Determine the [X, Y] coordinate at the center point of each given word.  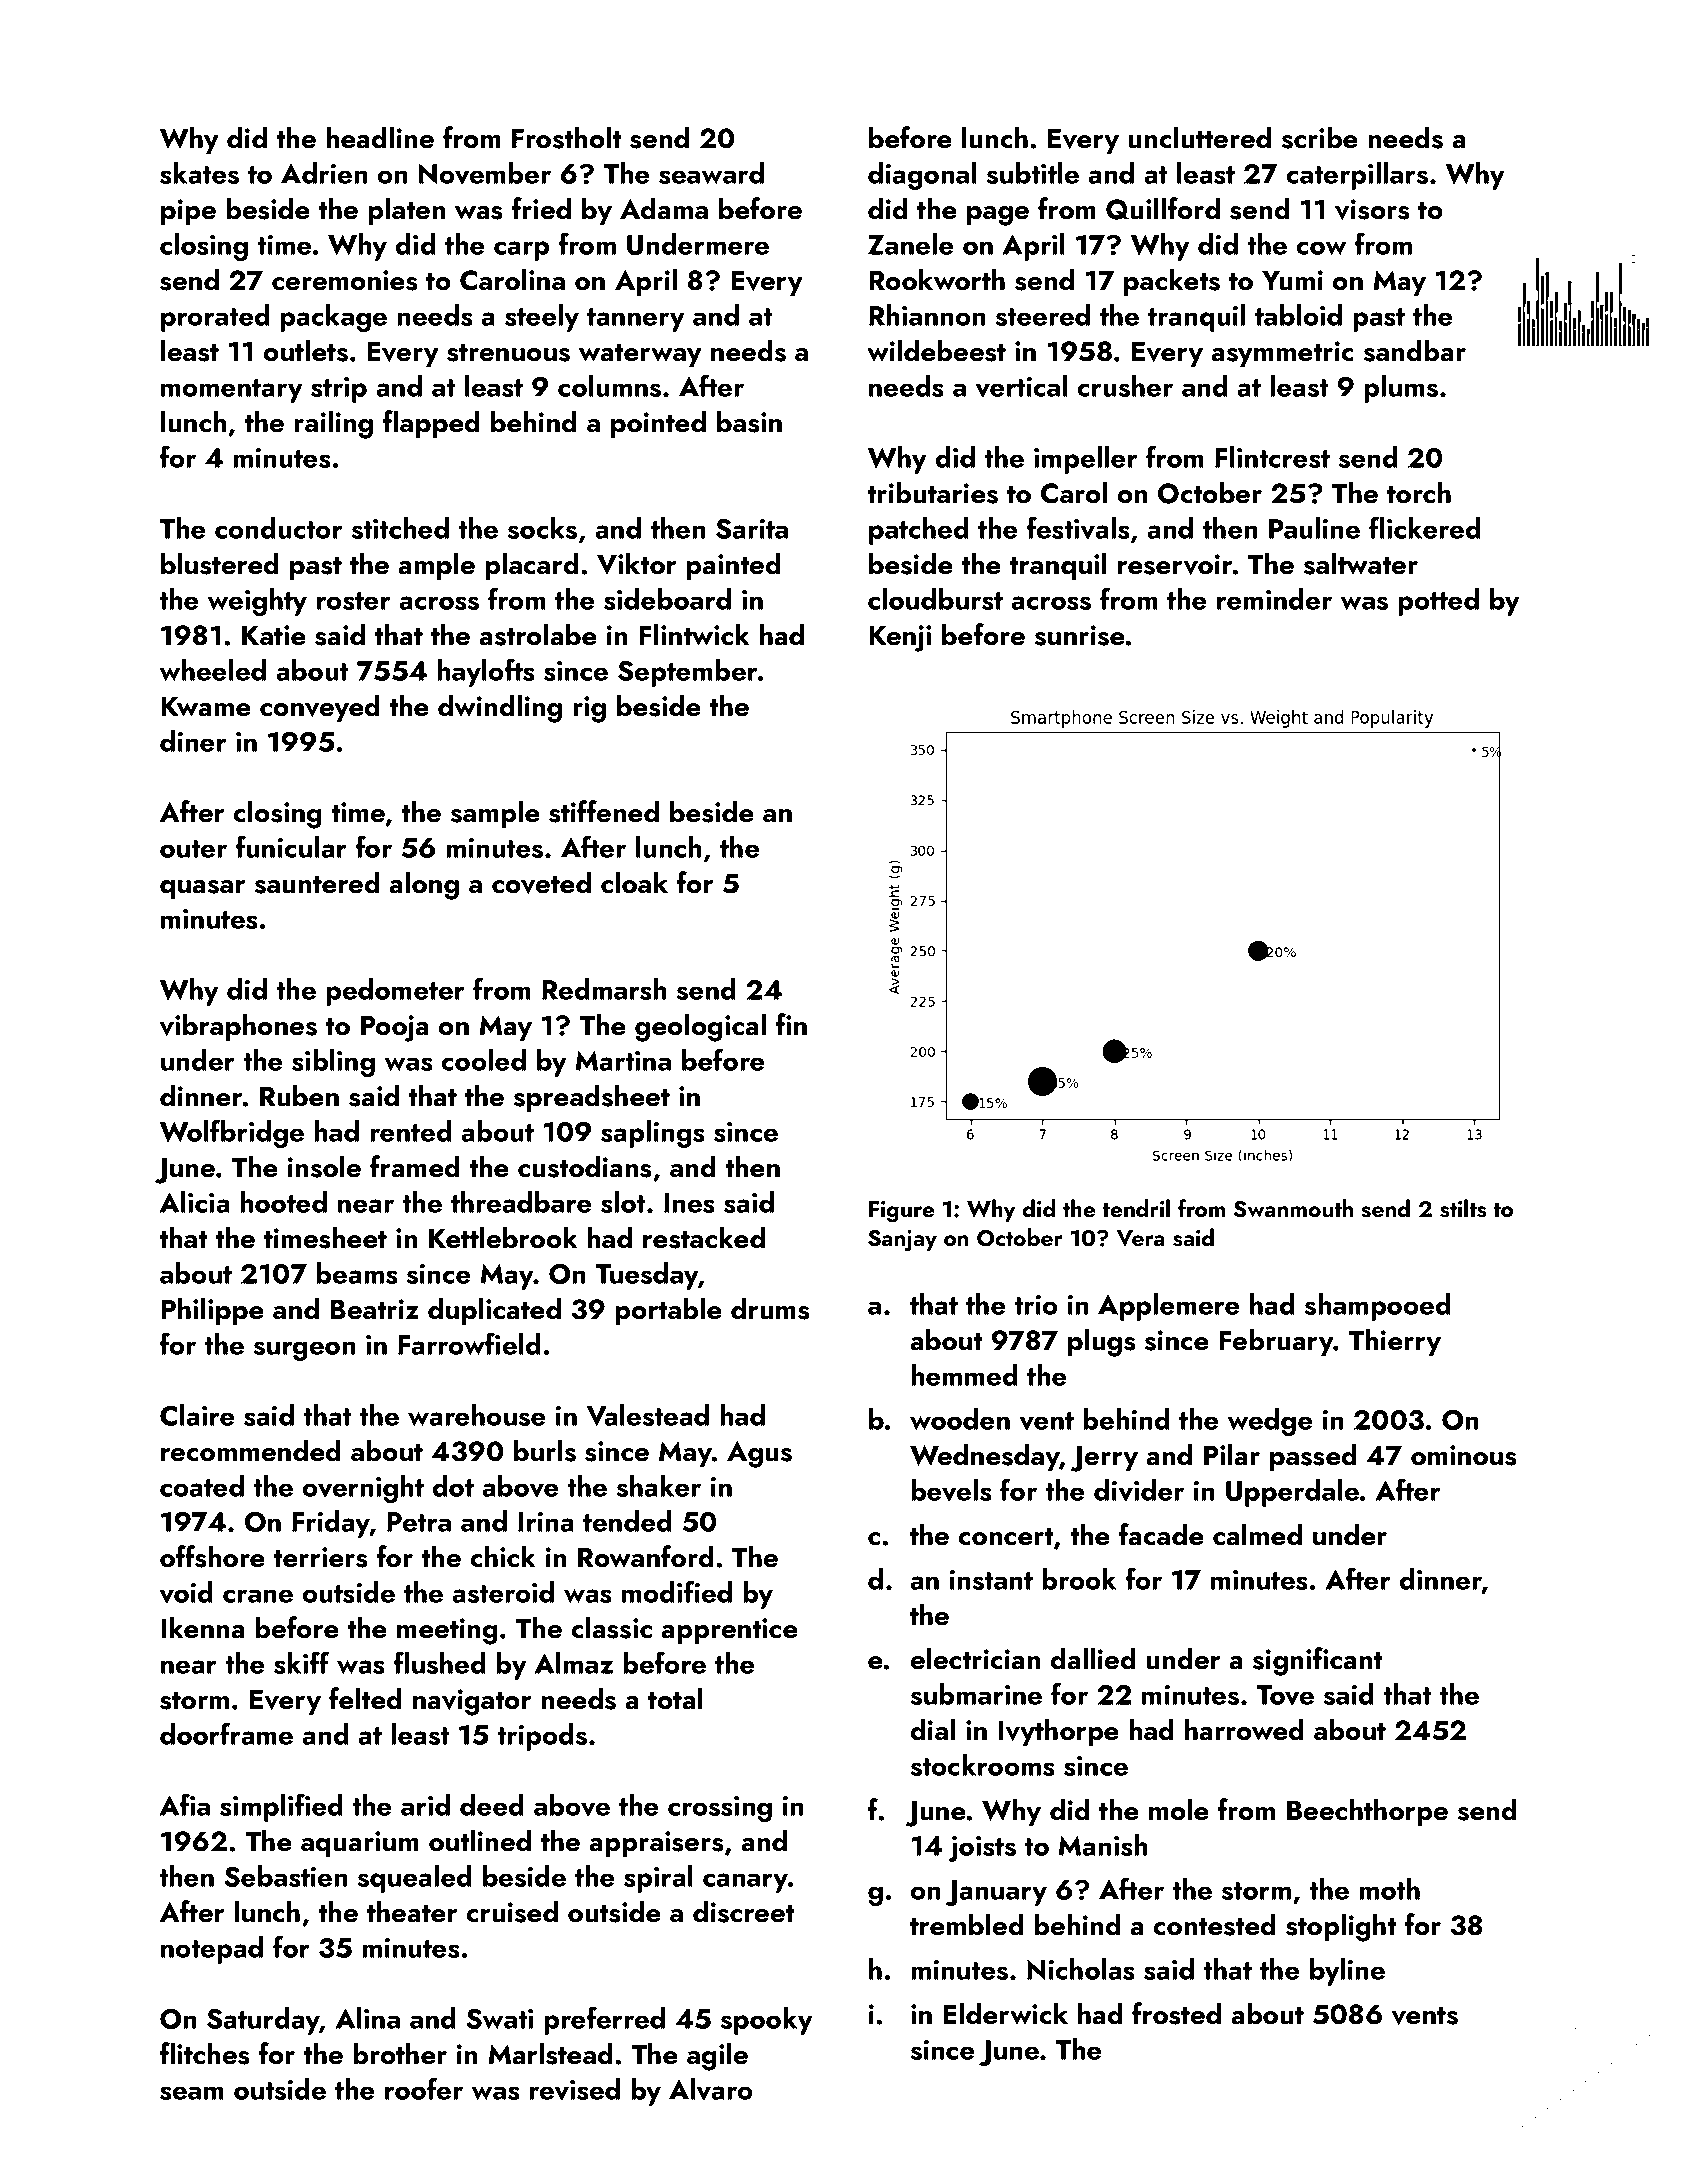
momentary [232, 391]
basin [749, 421]
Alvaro [711, 2089]
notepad [212, 1950]
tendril [1136, 1208]
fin [791, 1024]
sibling [333, 1063]
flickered [1425, 527]
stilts [1463, 1208]
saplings [653, 1134]
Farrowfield [469, 1343]
